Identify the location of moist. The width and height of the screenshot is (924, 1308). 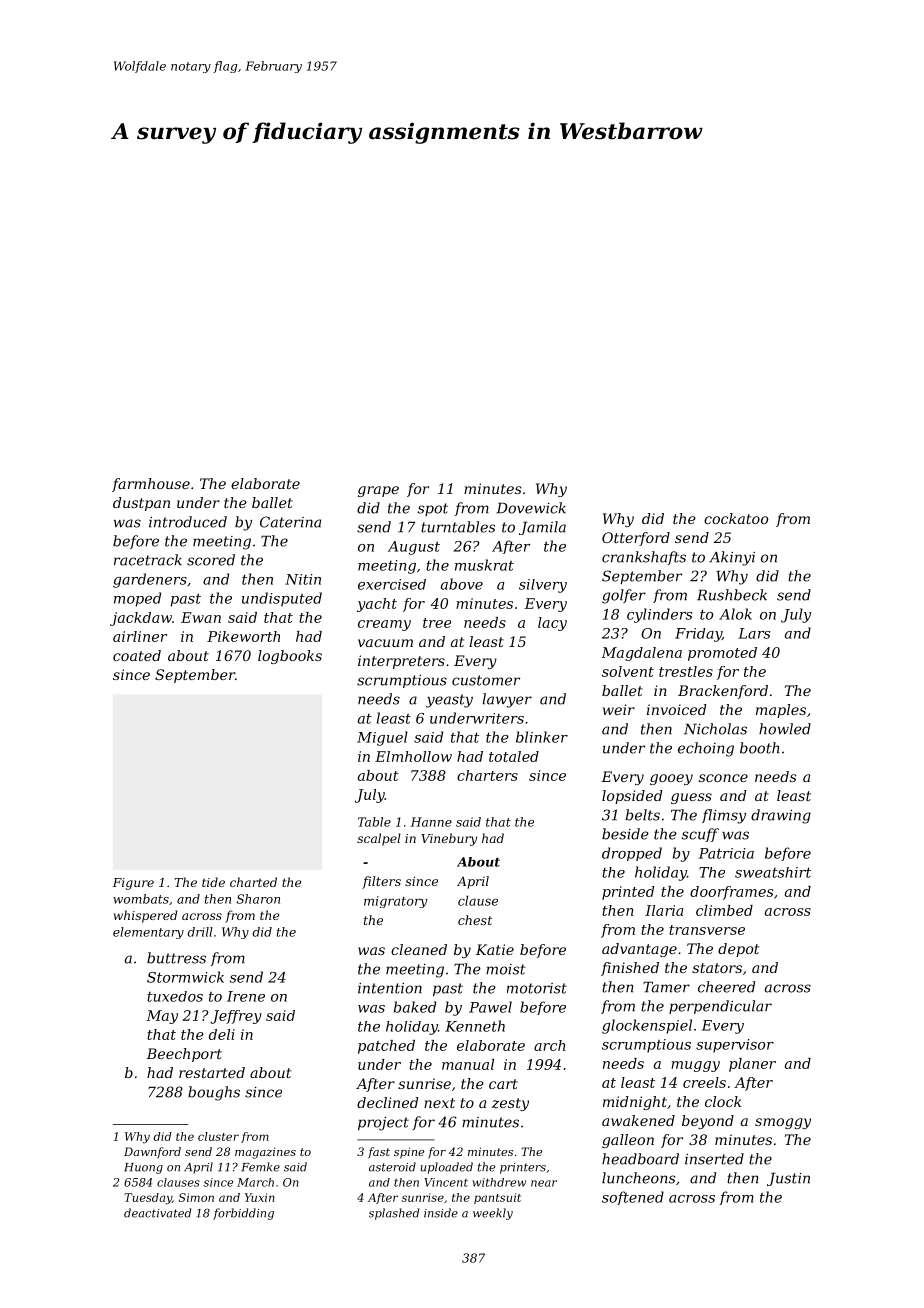
(505, 969).
